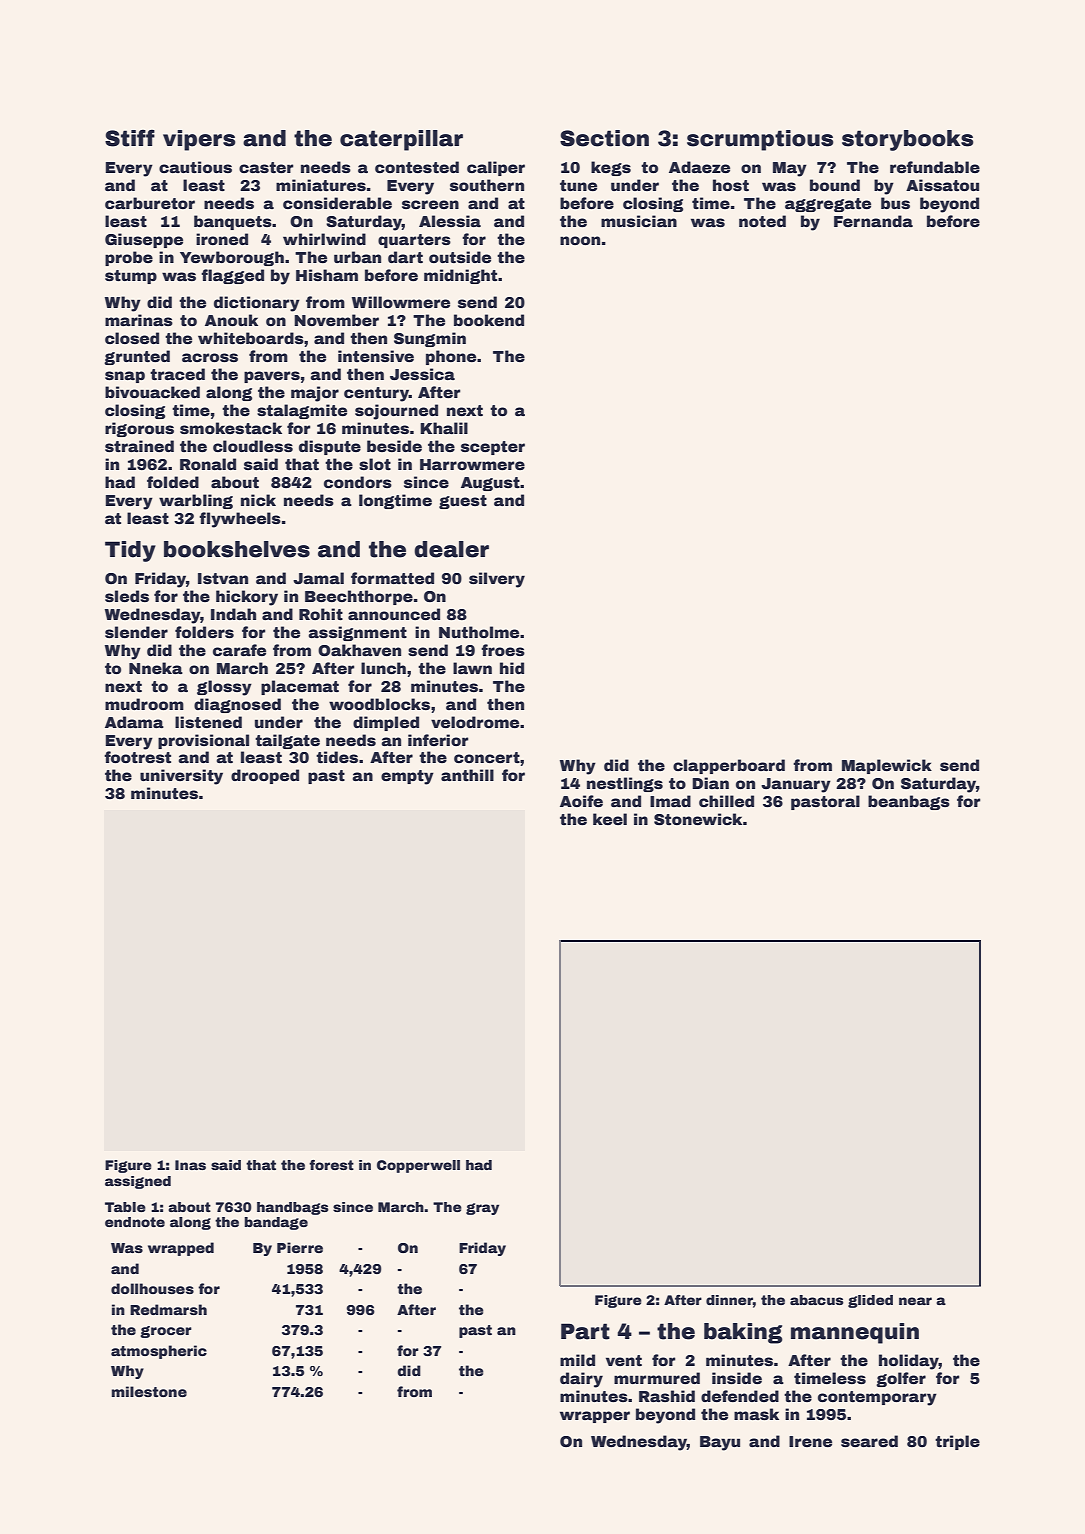  What do you see at coordinates (181, 777) in the page?
I see `university` at bounding box center [181, 777].
